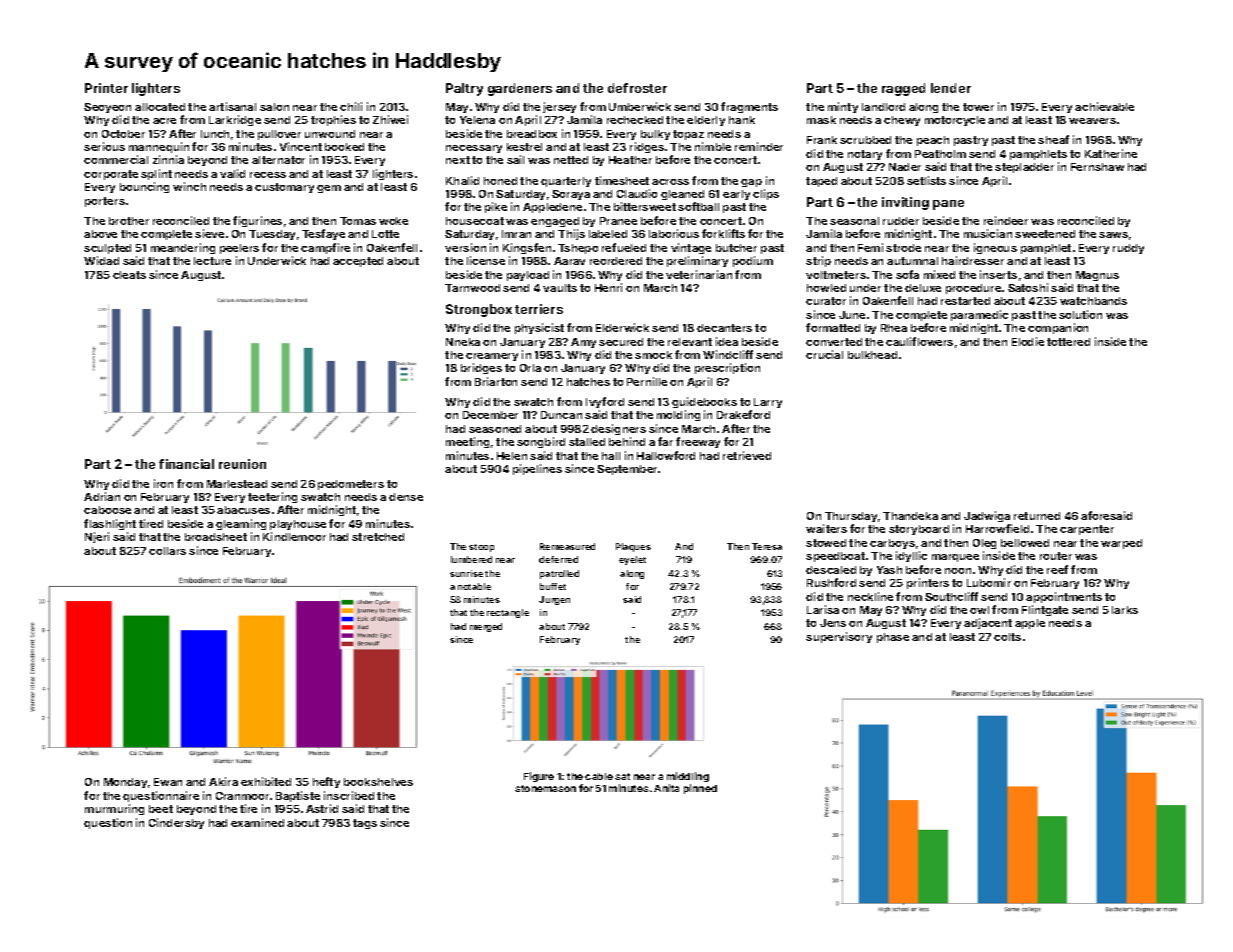 The image size is (1233, 952). What do you see at coordinates (951, 88) in the document?
I see `lender` at bounding box center [951, 88].
